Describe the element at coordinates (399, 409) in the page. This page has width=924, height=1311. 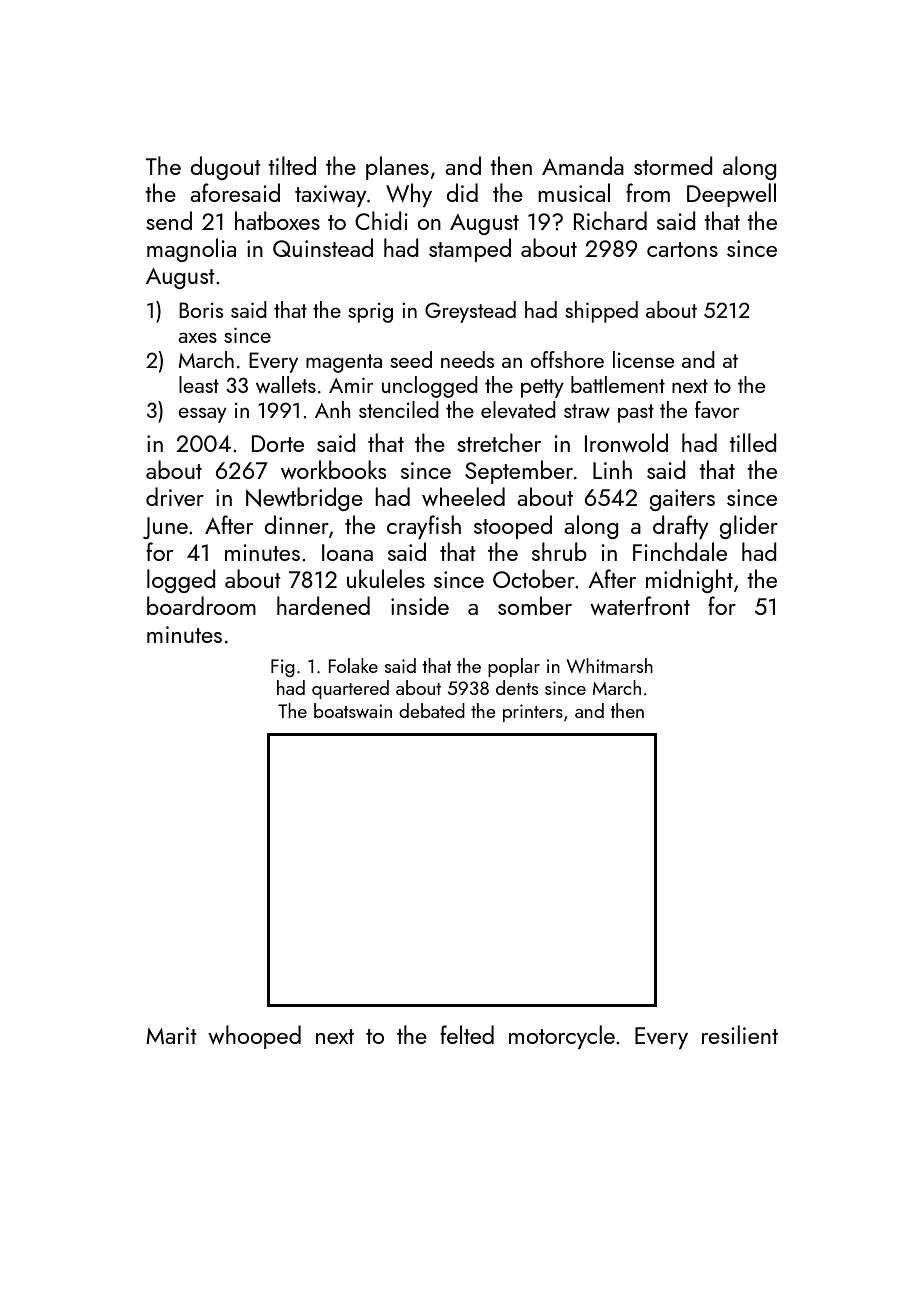
I see `stenciled` at that location.
